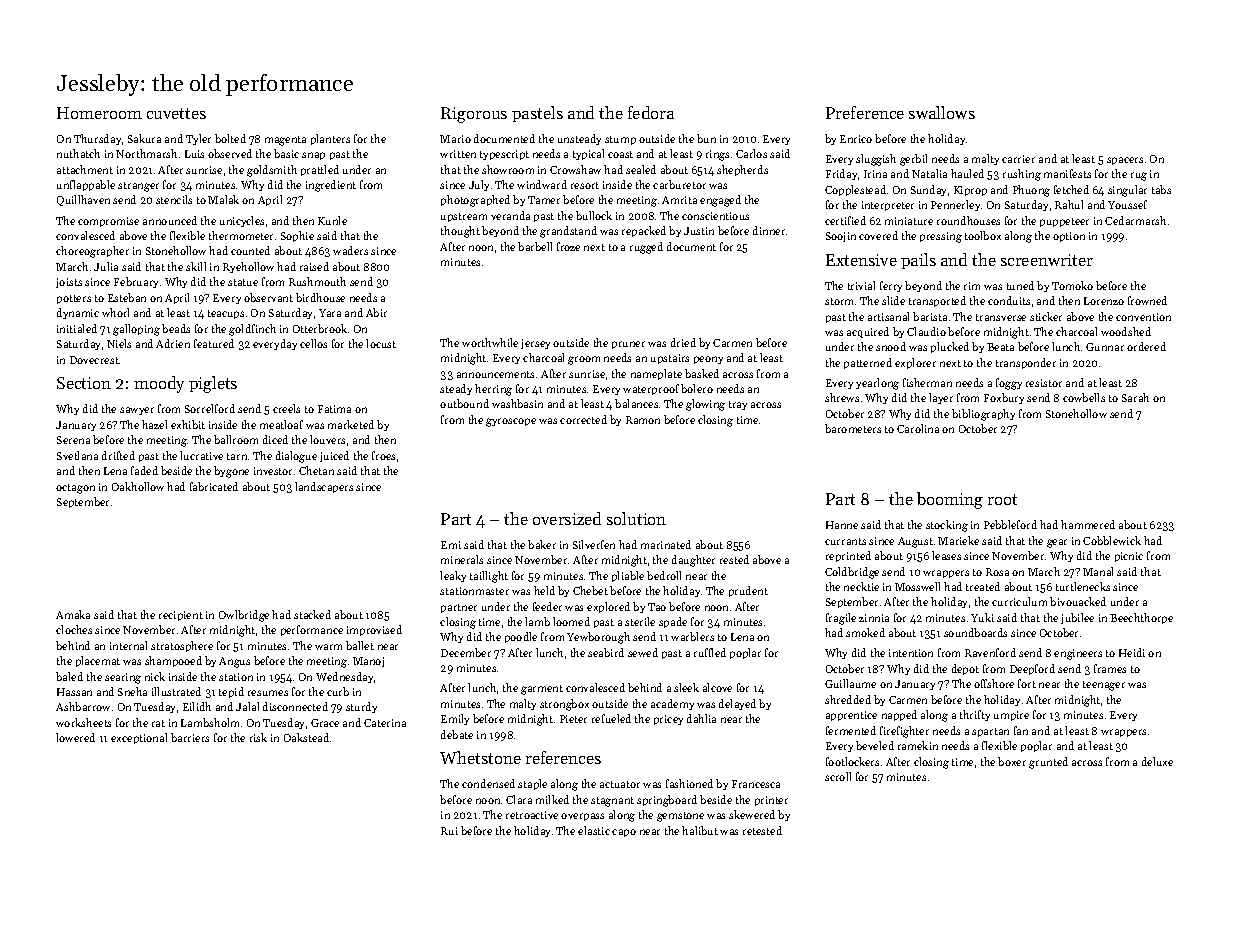  What do you see at coordinates (651, 112) in the image?
I see `fedora` at bounding box center [651, 112].
